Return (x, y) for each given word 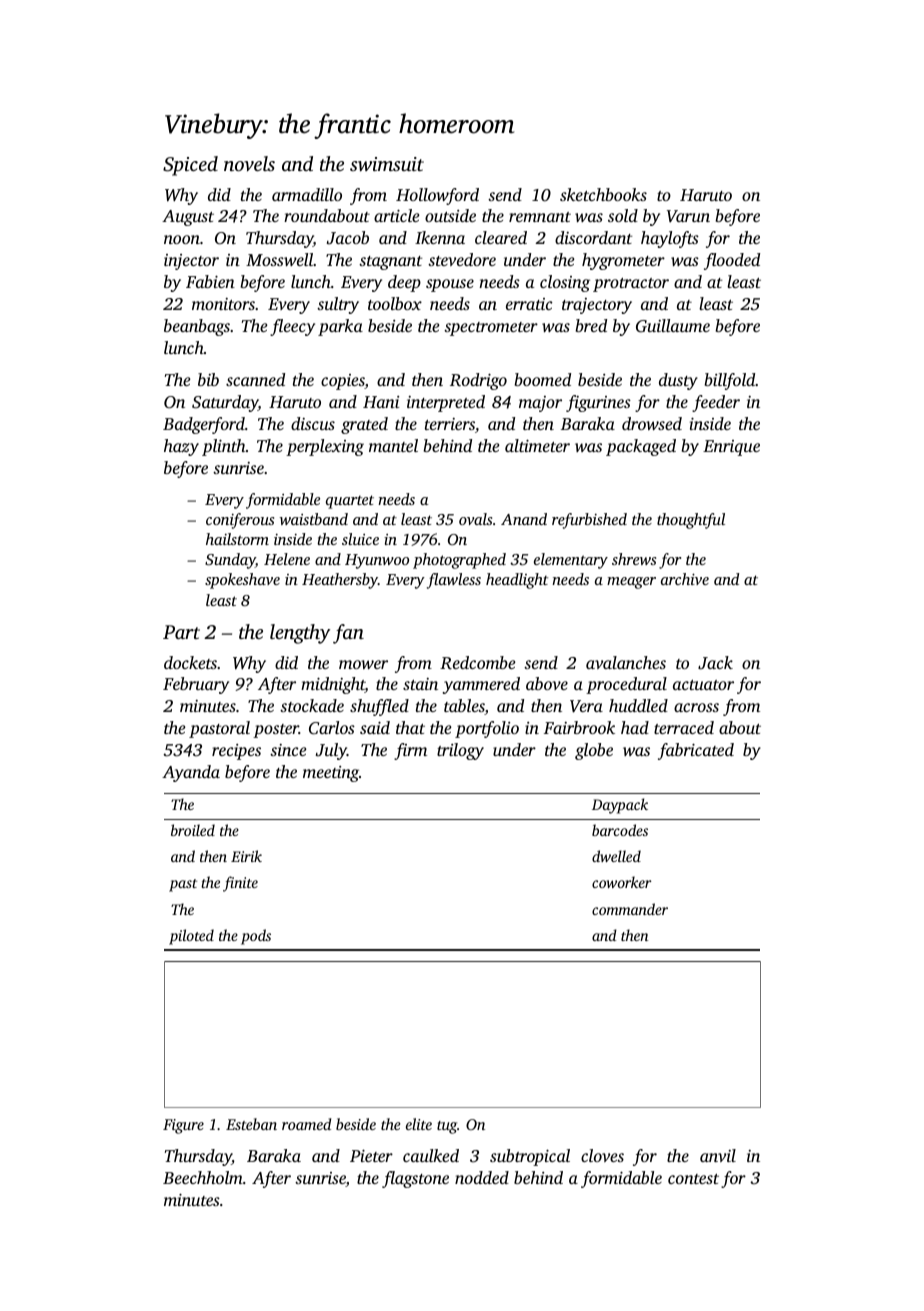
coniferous (240, 521)
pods (256, 937)
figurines (598, 403)
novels (249, 163)
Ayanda (191, 773)
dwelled (616, 856)
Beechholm (203, 1177)
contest (693, 1179)
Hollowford (437, 196)
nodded (482, 1177)
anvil (718, 1155)
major (540, 404)
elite (419, 1124)
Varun (688, 216)
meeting (331, 774)
